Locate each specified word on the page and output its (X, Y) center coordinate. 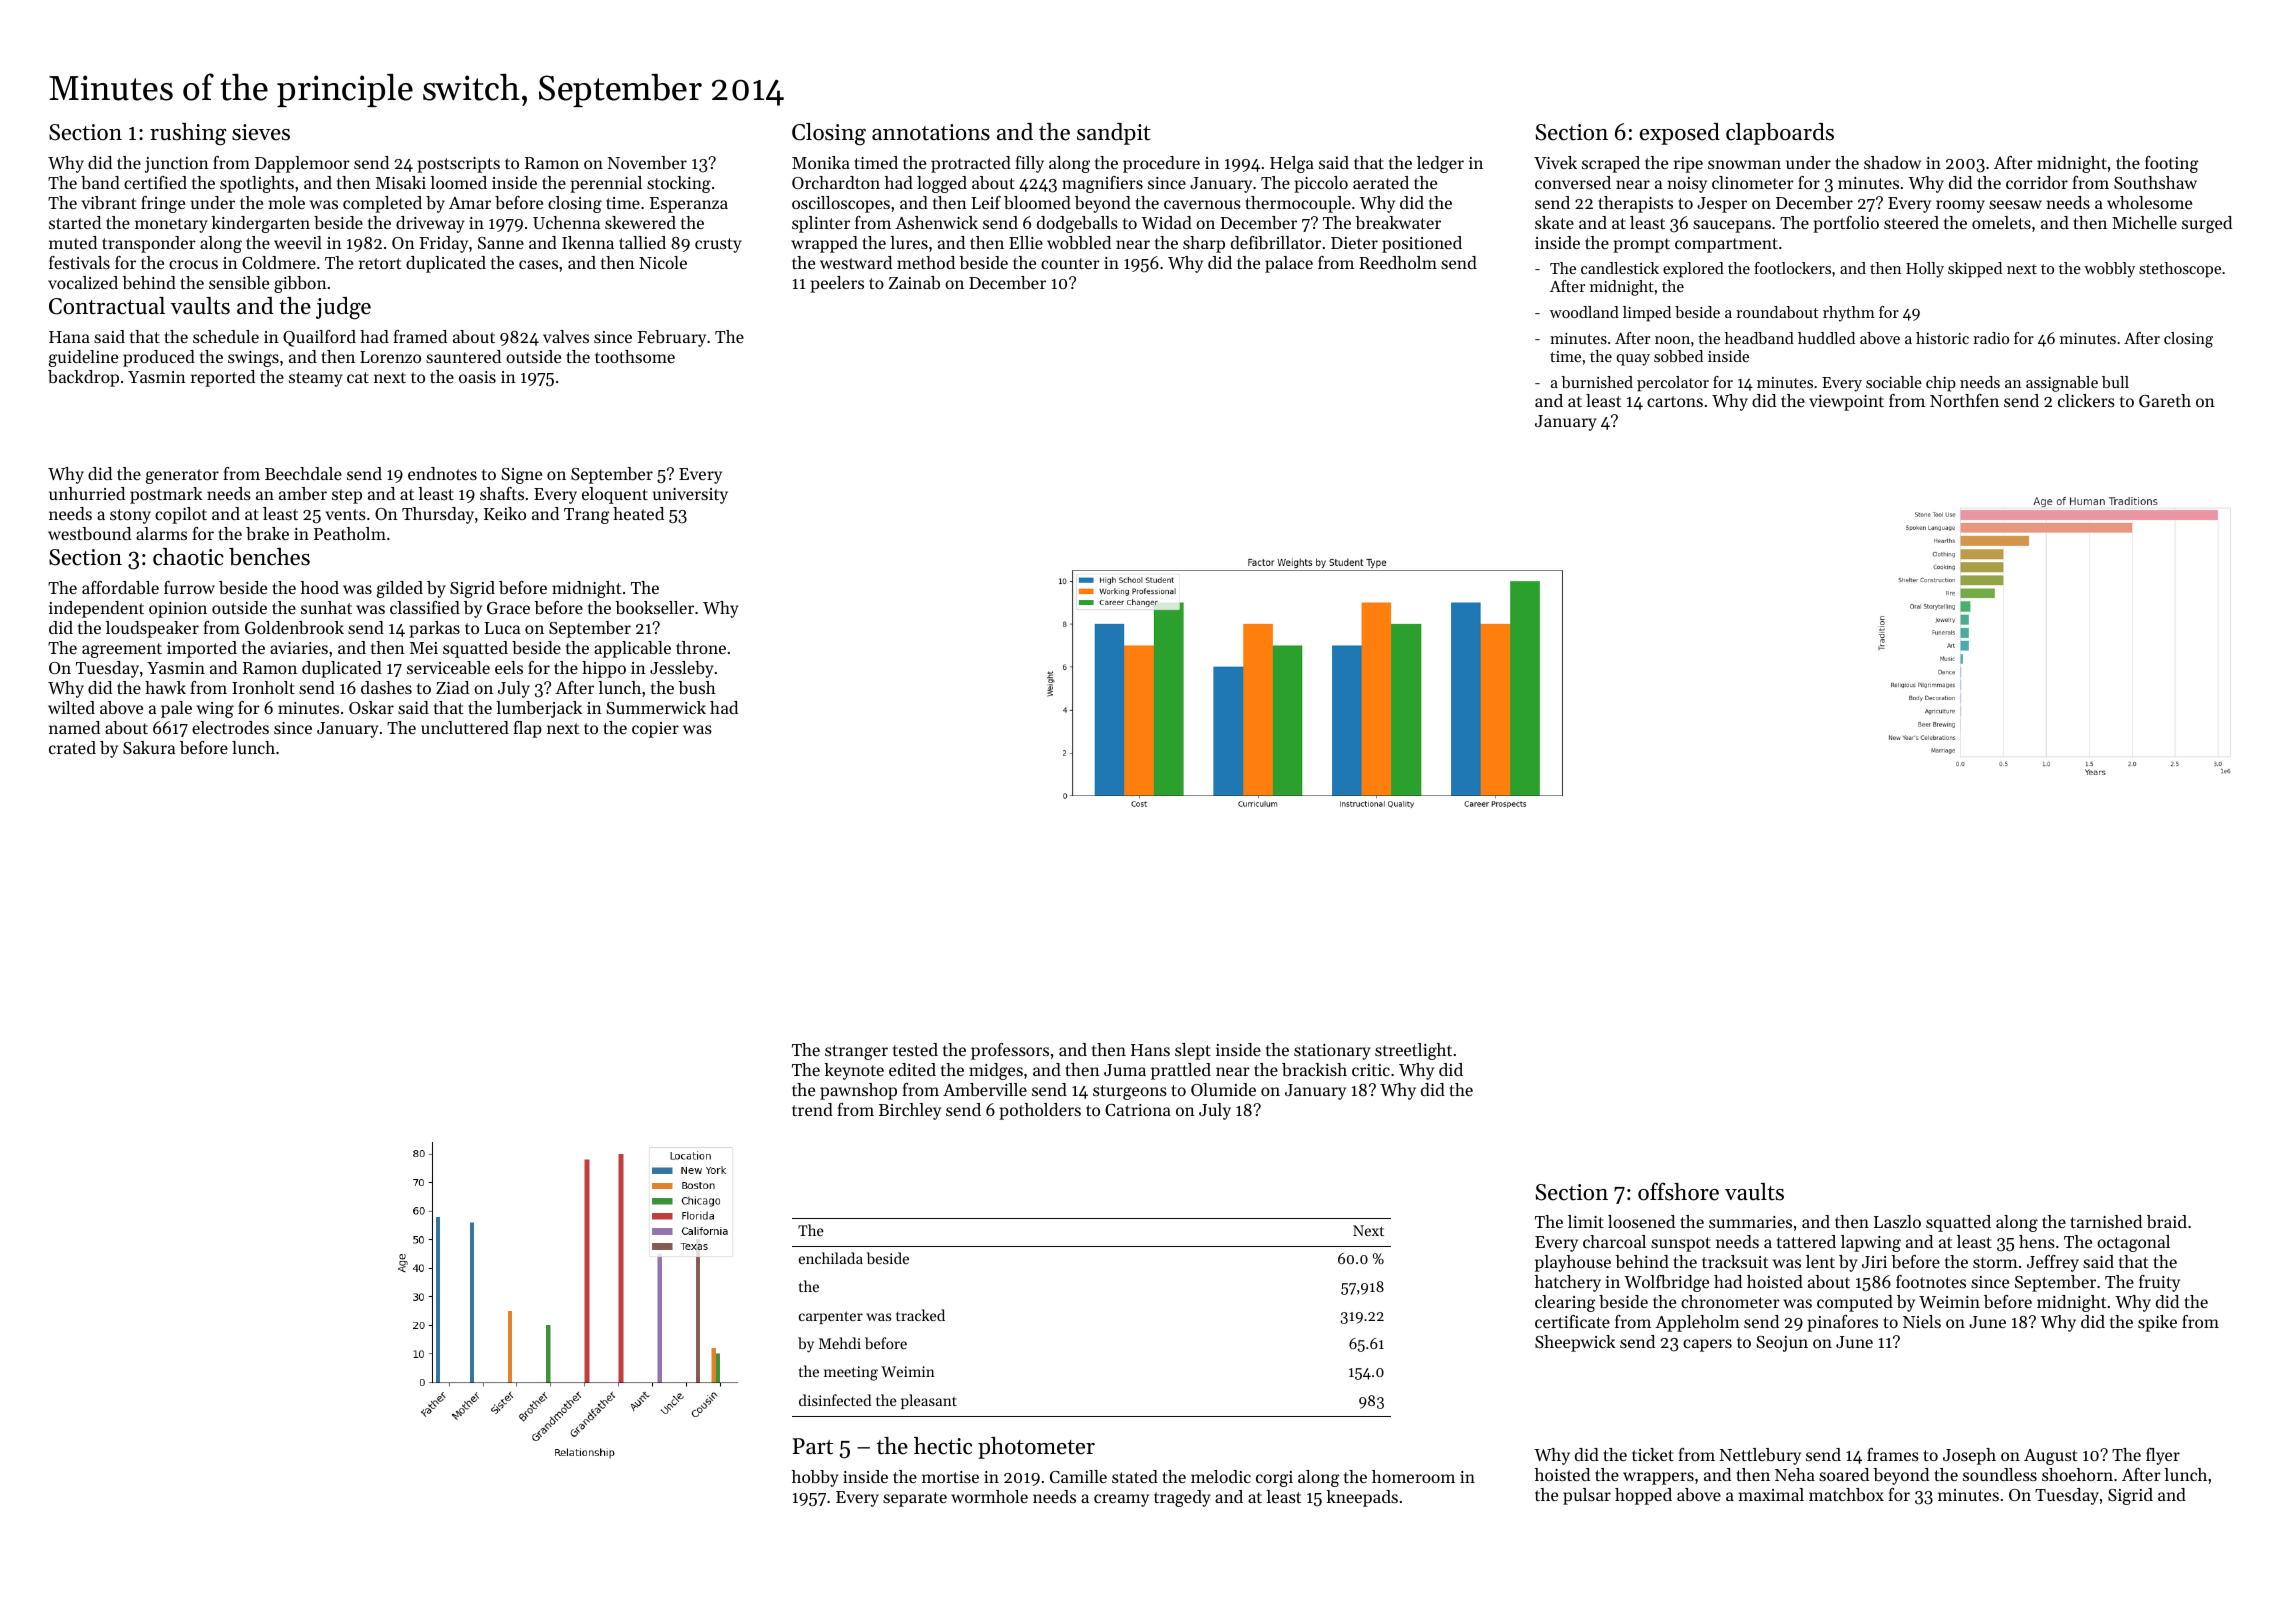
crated (72, 747)
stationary (1332, 1052)
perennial (606, 184)
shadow (1892, 162)
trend (812, 1109)
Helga (1292, 164)
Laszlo (1897, 1221)
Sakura (149, 747)
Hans (1150, 1050)
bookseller (654, 607)
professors (1010, 1051)
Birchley (910, 1111)
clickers (2086, 400)
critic (1371, 1070)
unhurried (87, 493)
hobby (815, 1478)
